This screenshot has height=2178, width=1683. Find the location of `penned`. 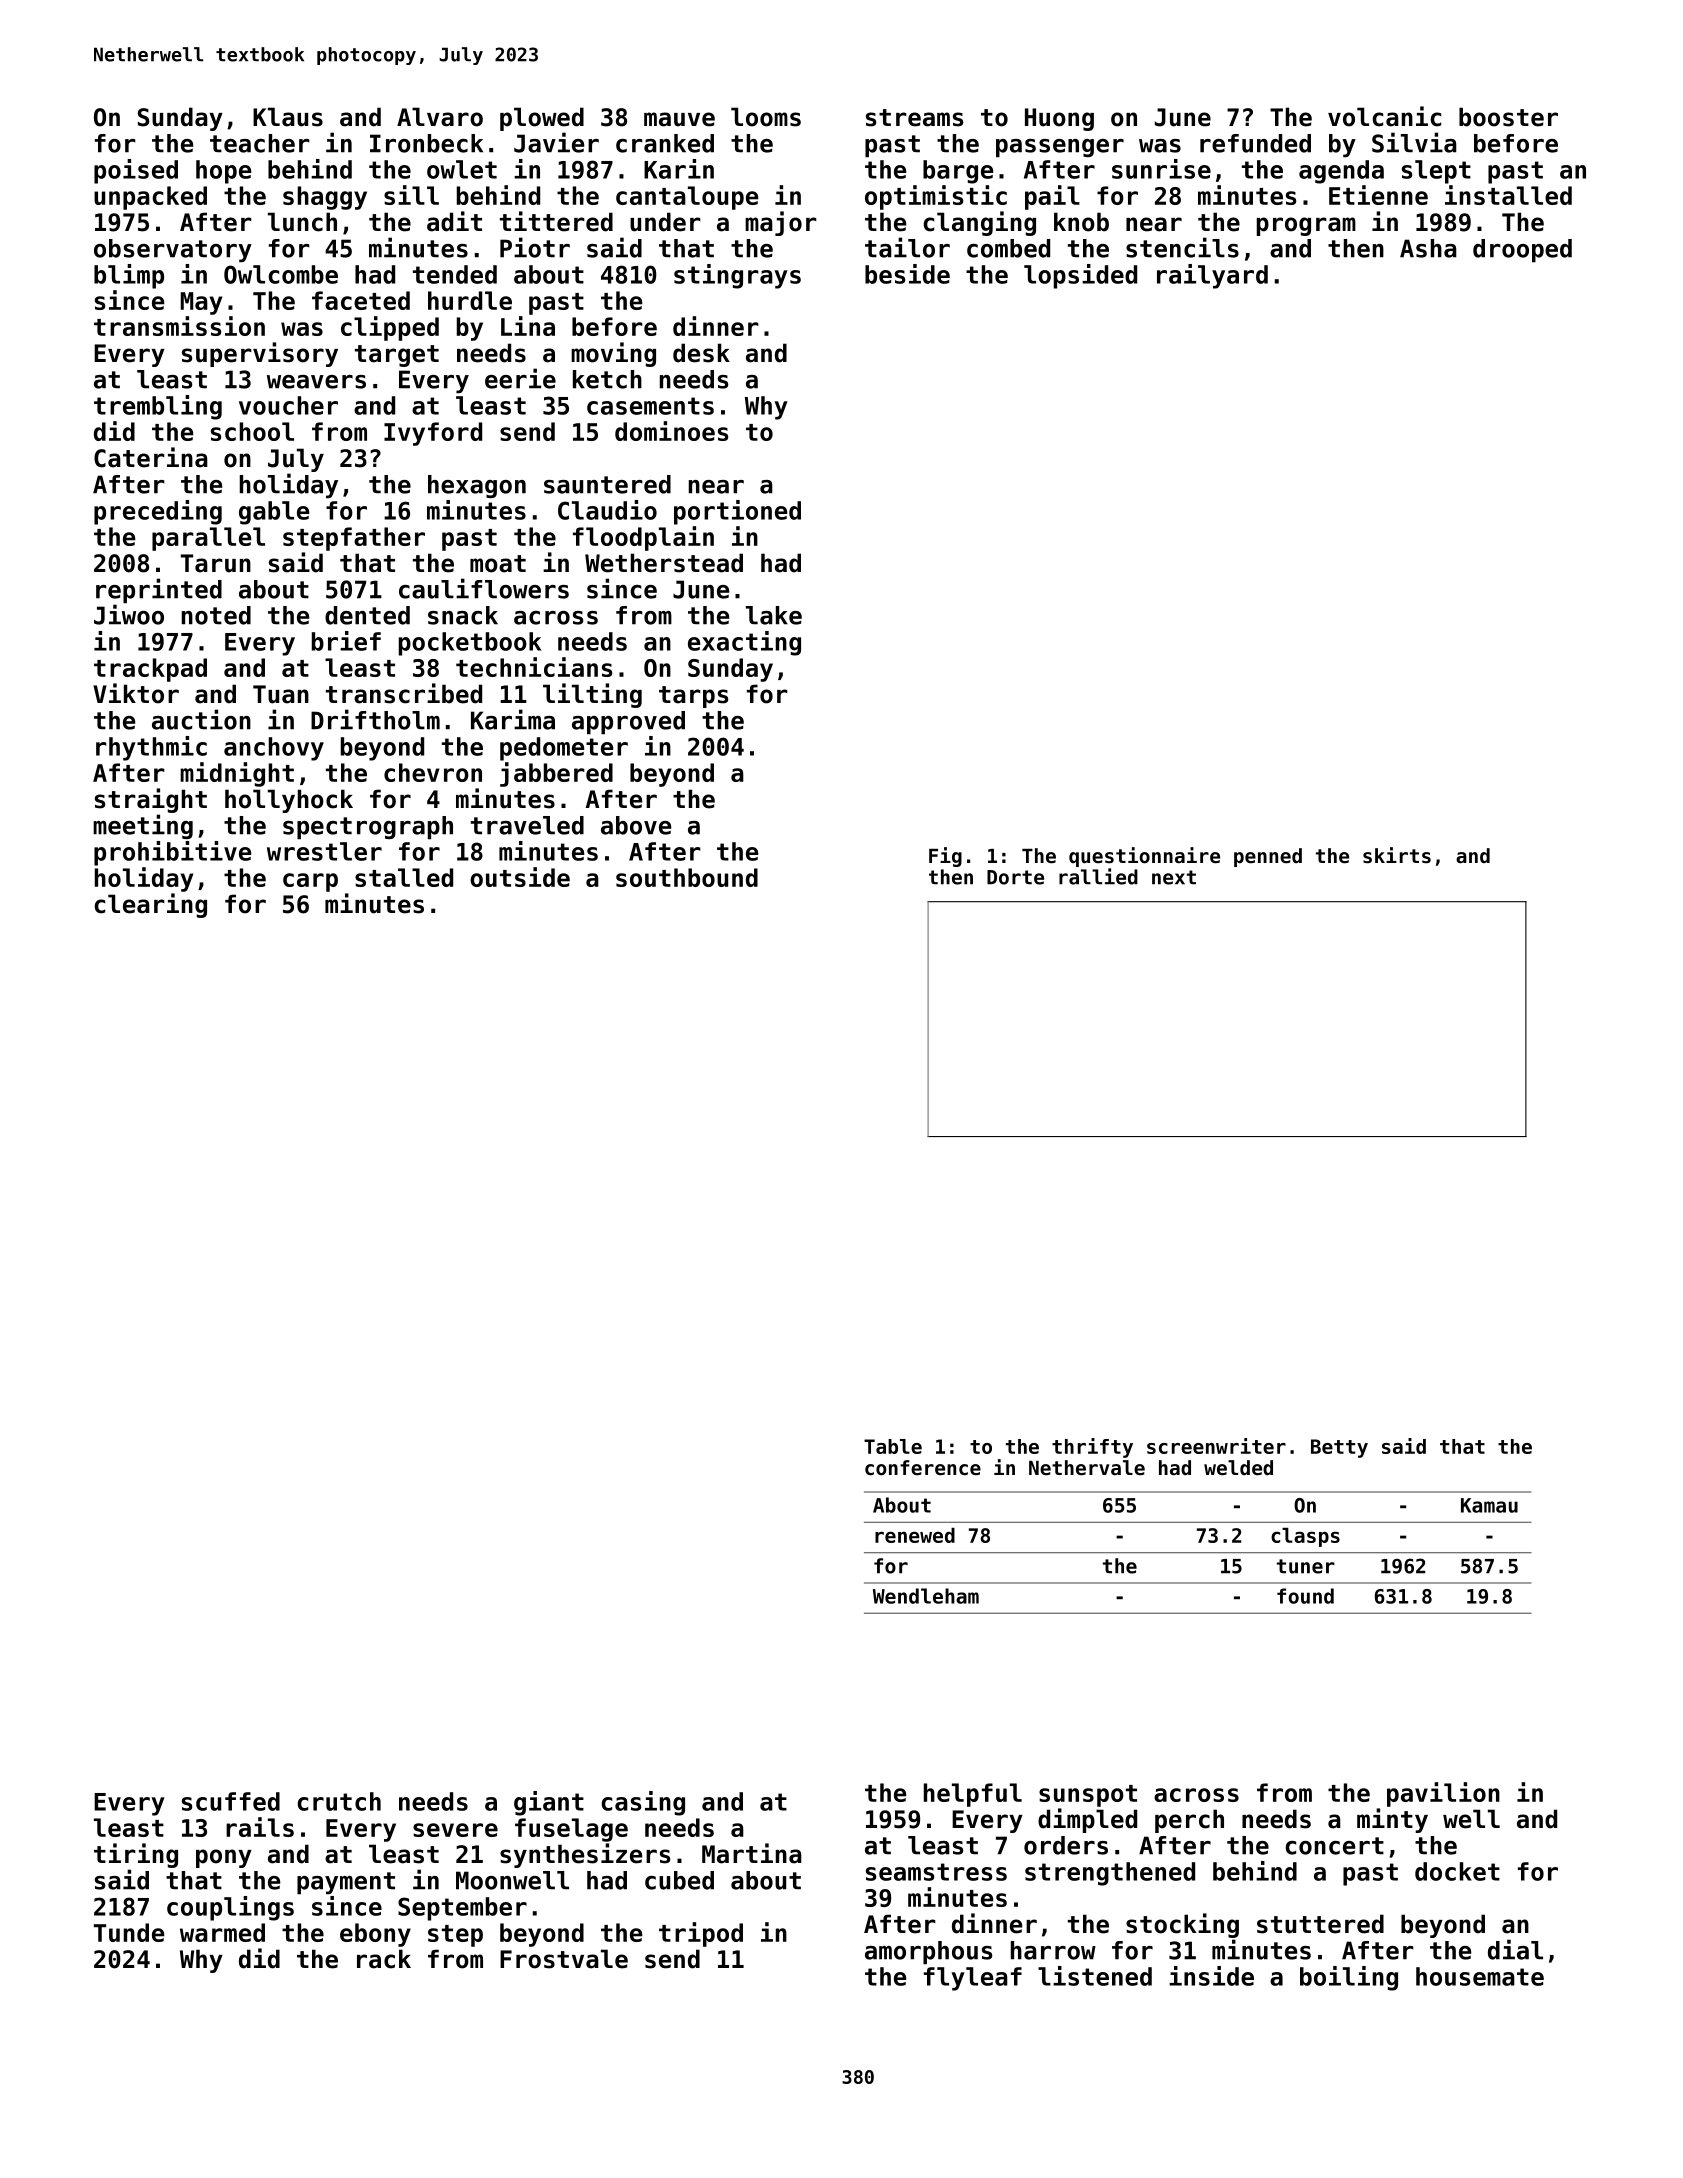

penned is located at coordinates (1268, 857).
